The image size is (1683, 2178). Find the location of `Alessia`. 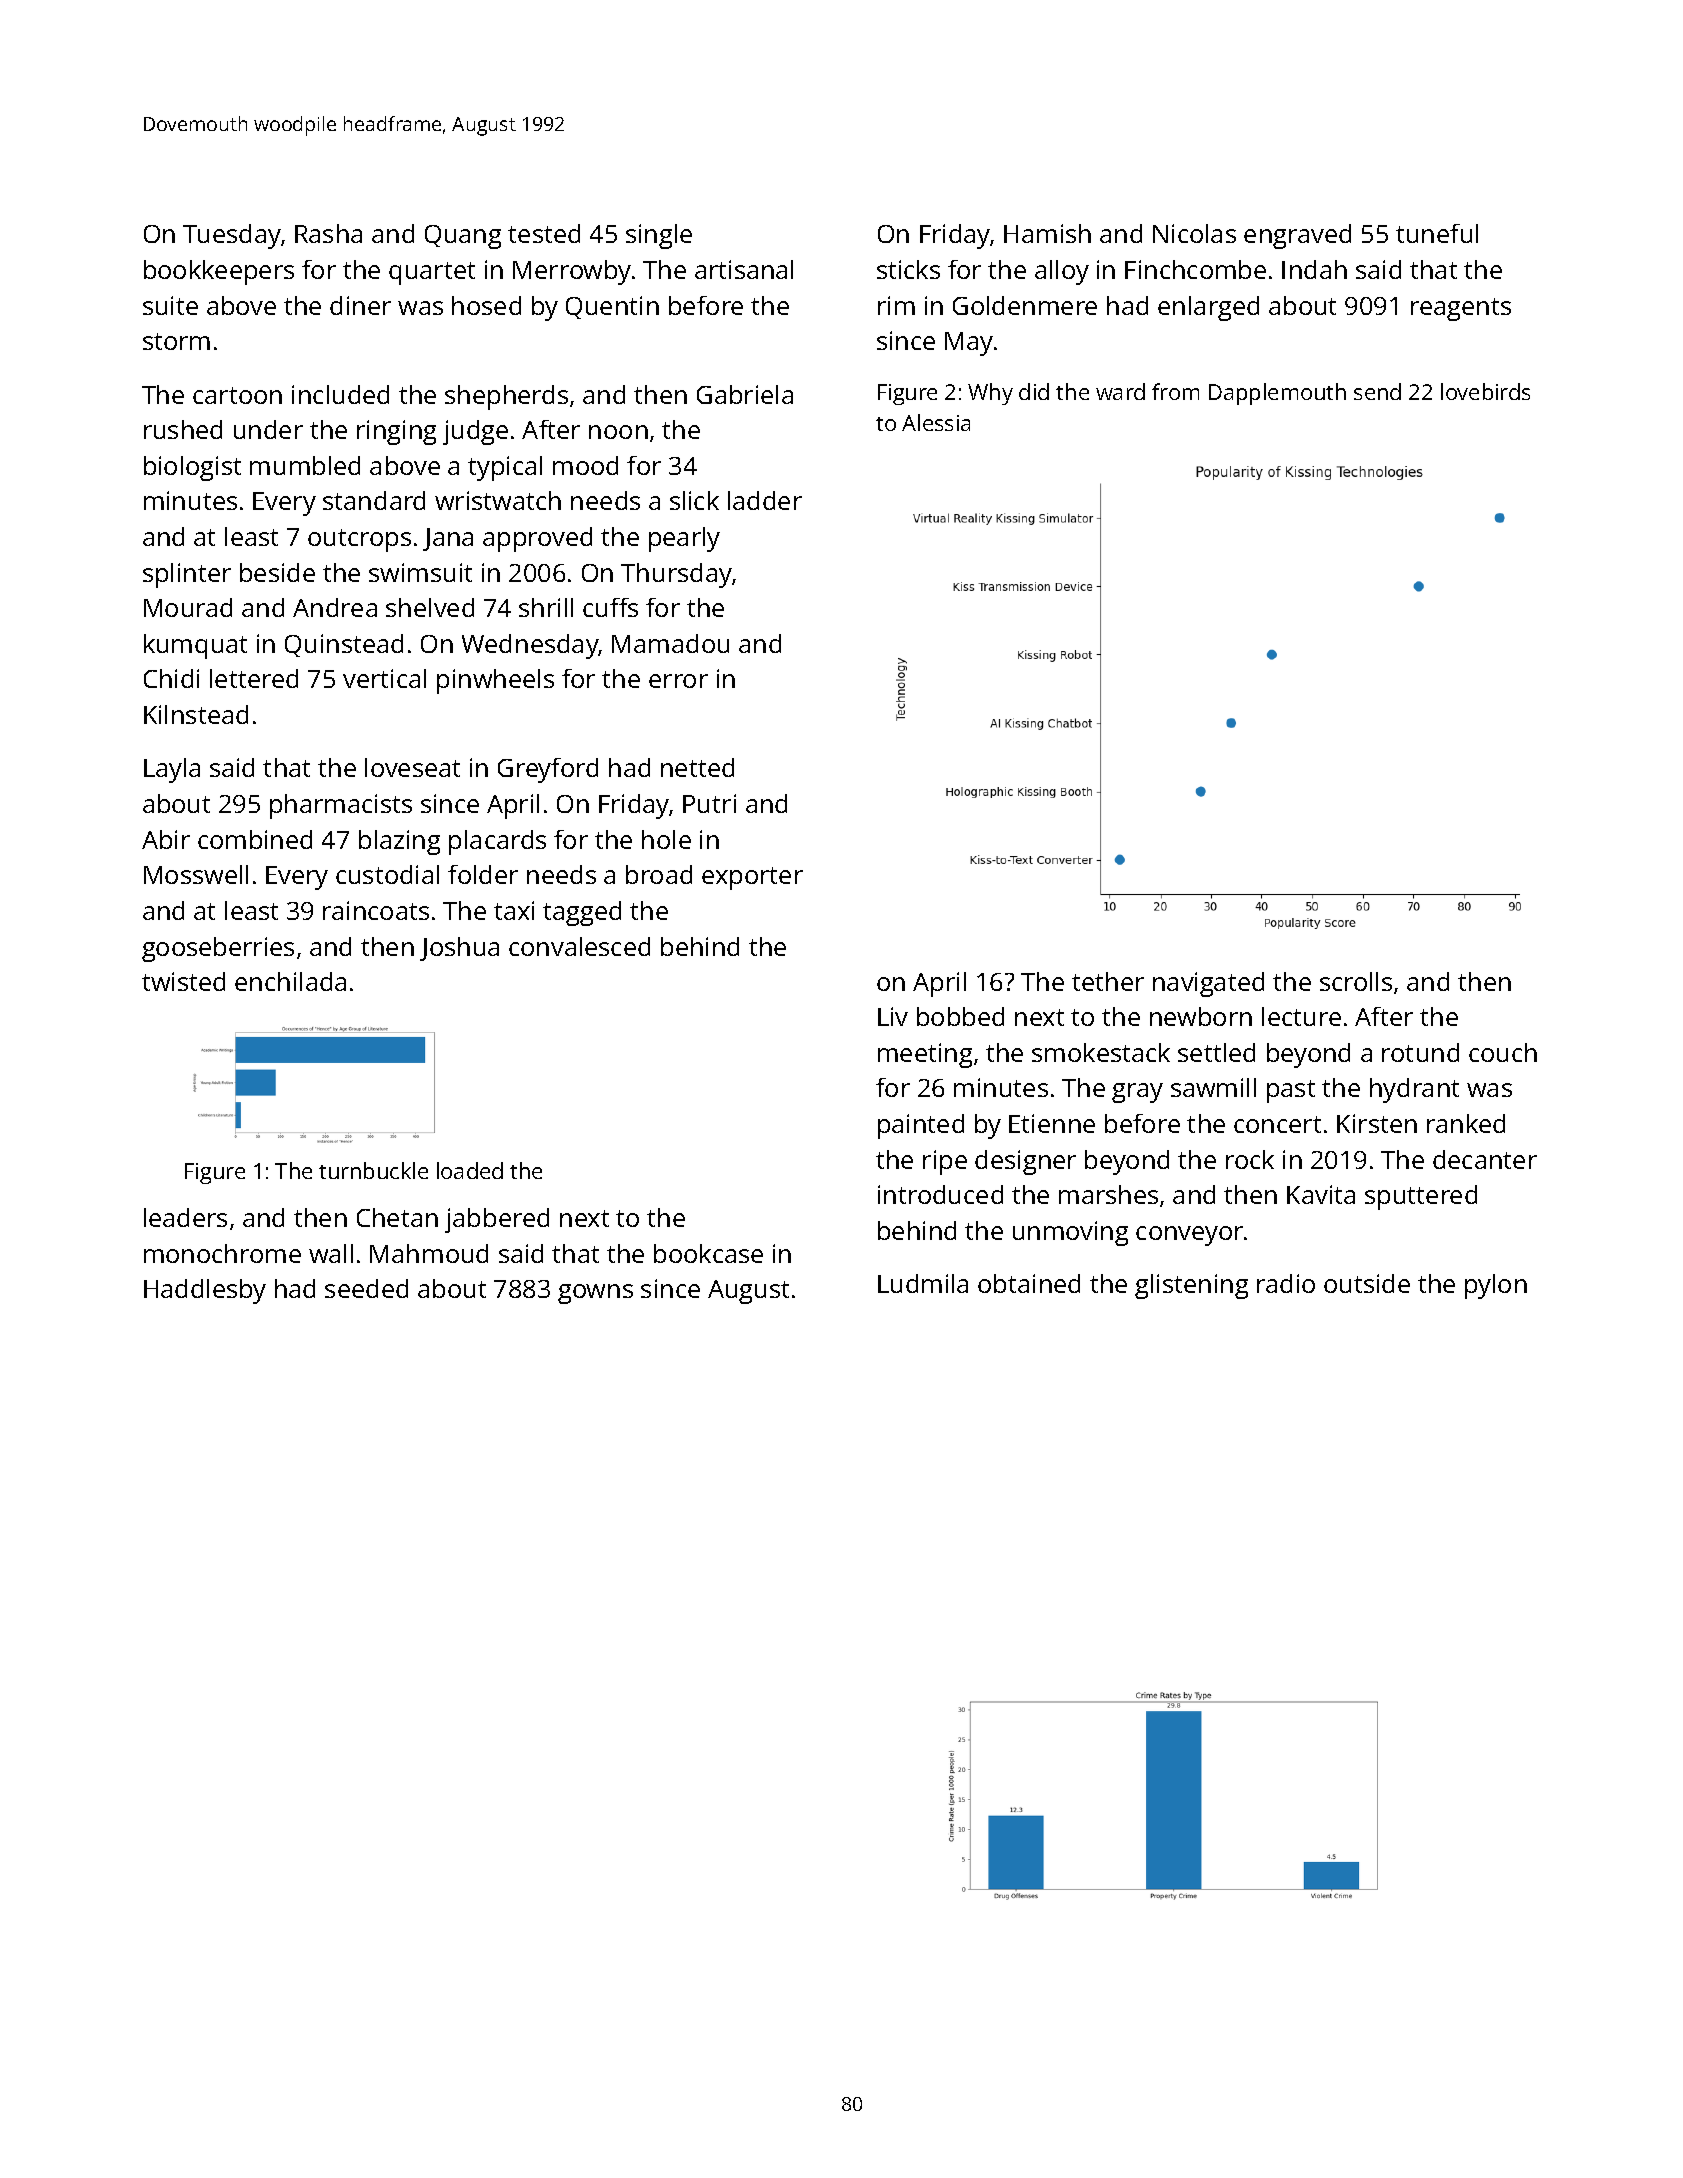

Alessia is located at coordinates (936, 422).
